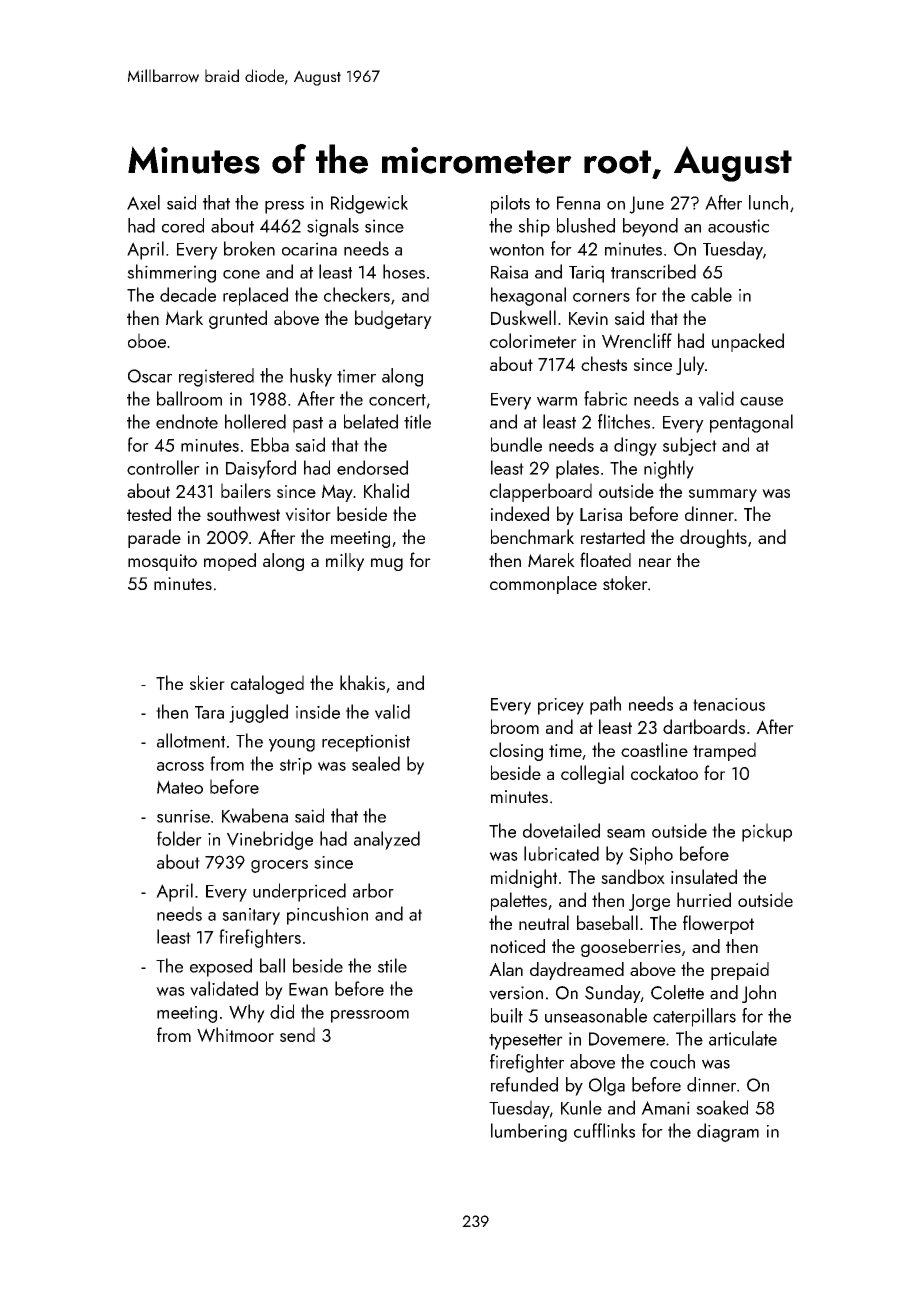 This image has width=924, height=1311. Describe the element at coordinates (369, 204) in the image. I see `Ridgewick` at that location.
